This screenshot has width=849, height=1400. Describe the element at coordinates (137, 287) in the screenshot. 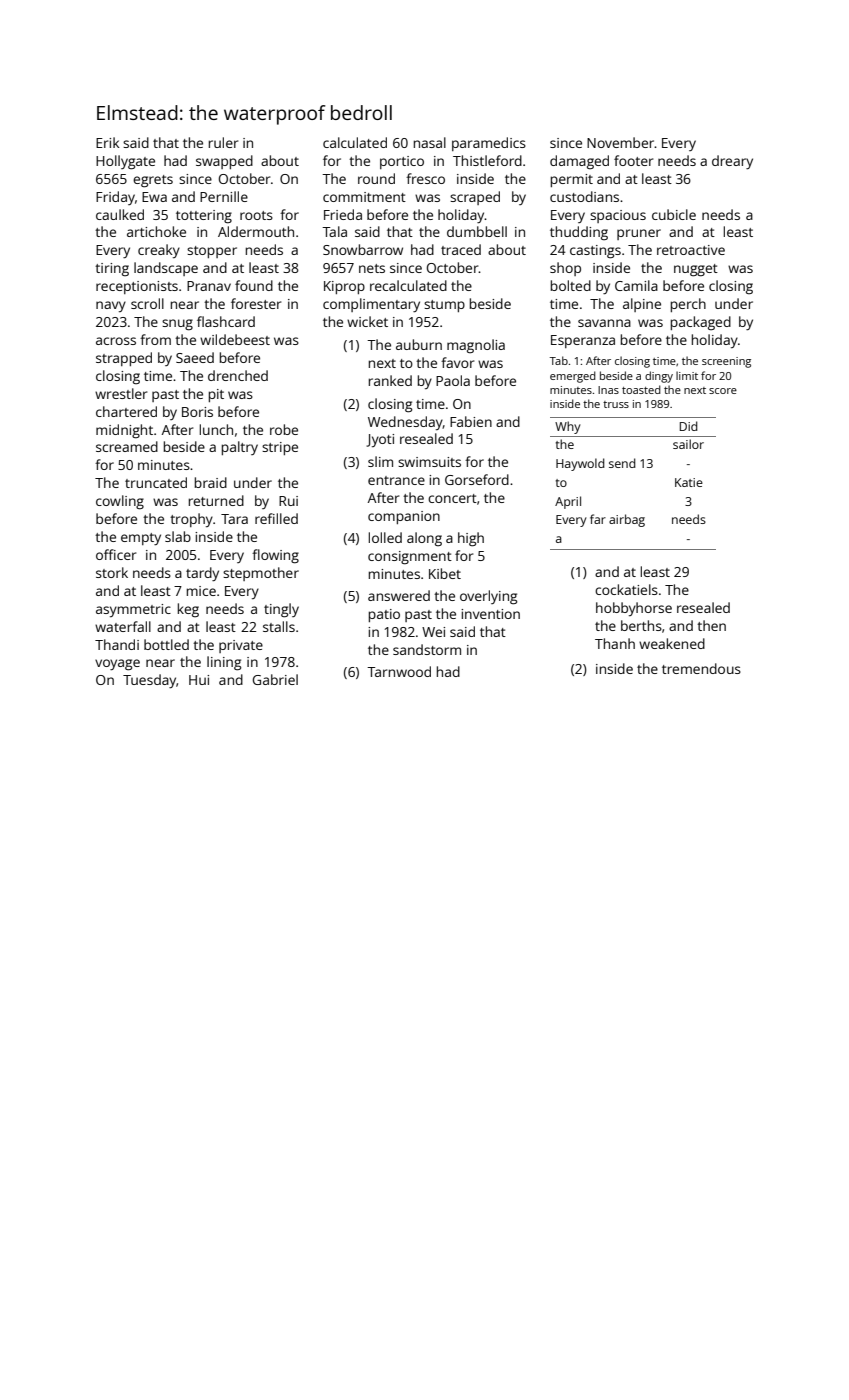

I see `receptionists` at that location.
